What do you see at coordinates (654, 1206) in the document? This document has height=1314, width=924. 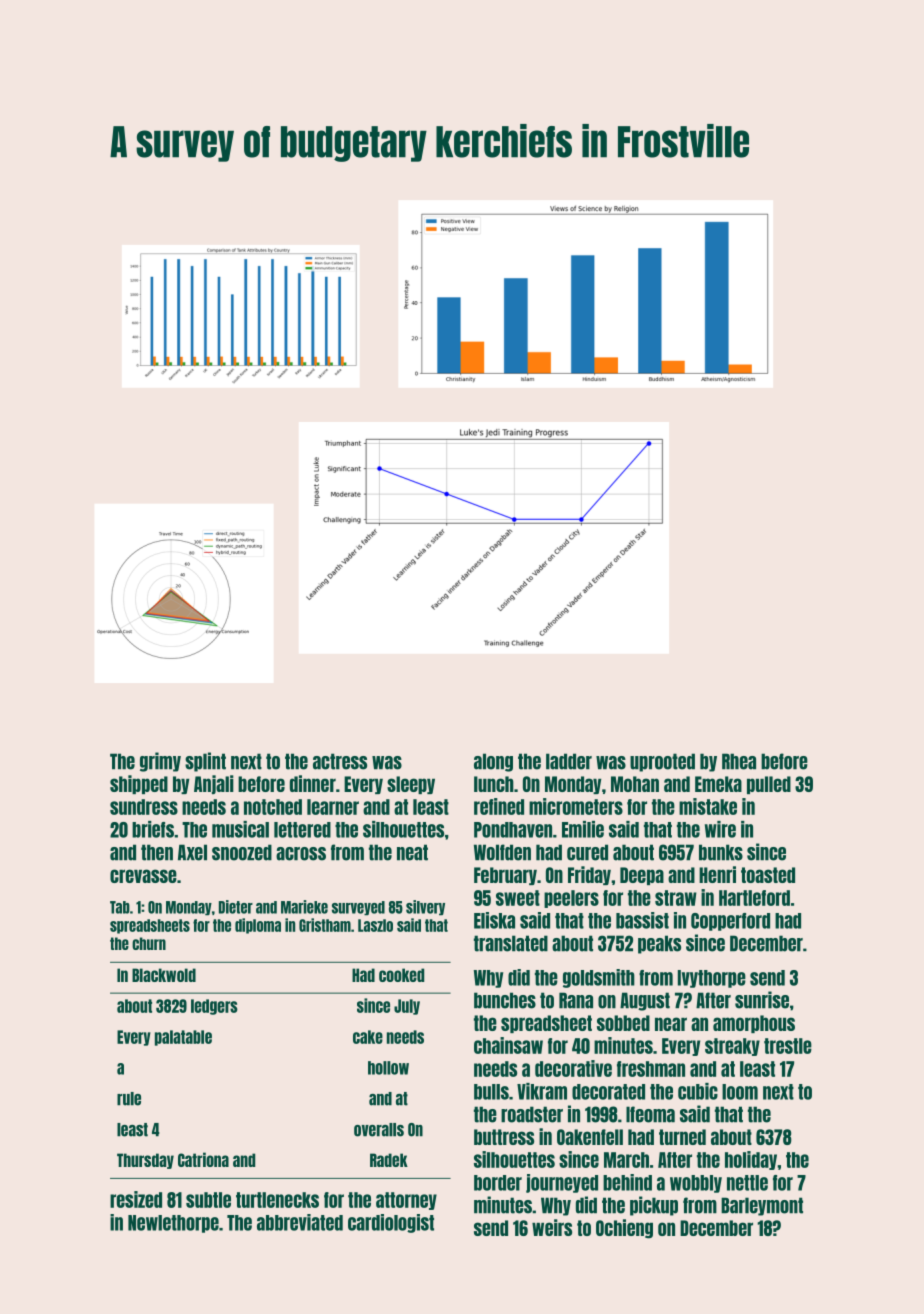 I see `pickup` at bounding box center [654, 1206].
